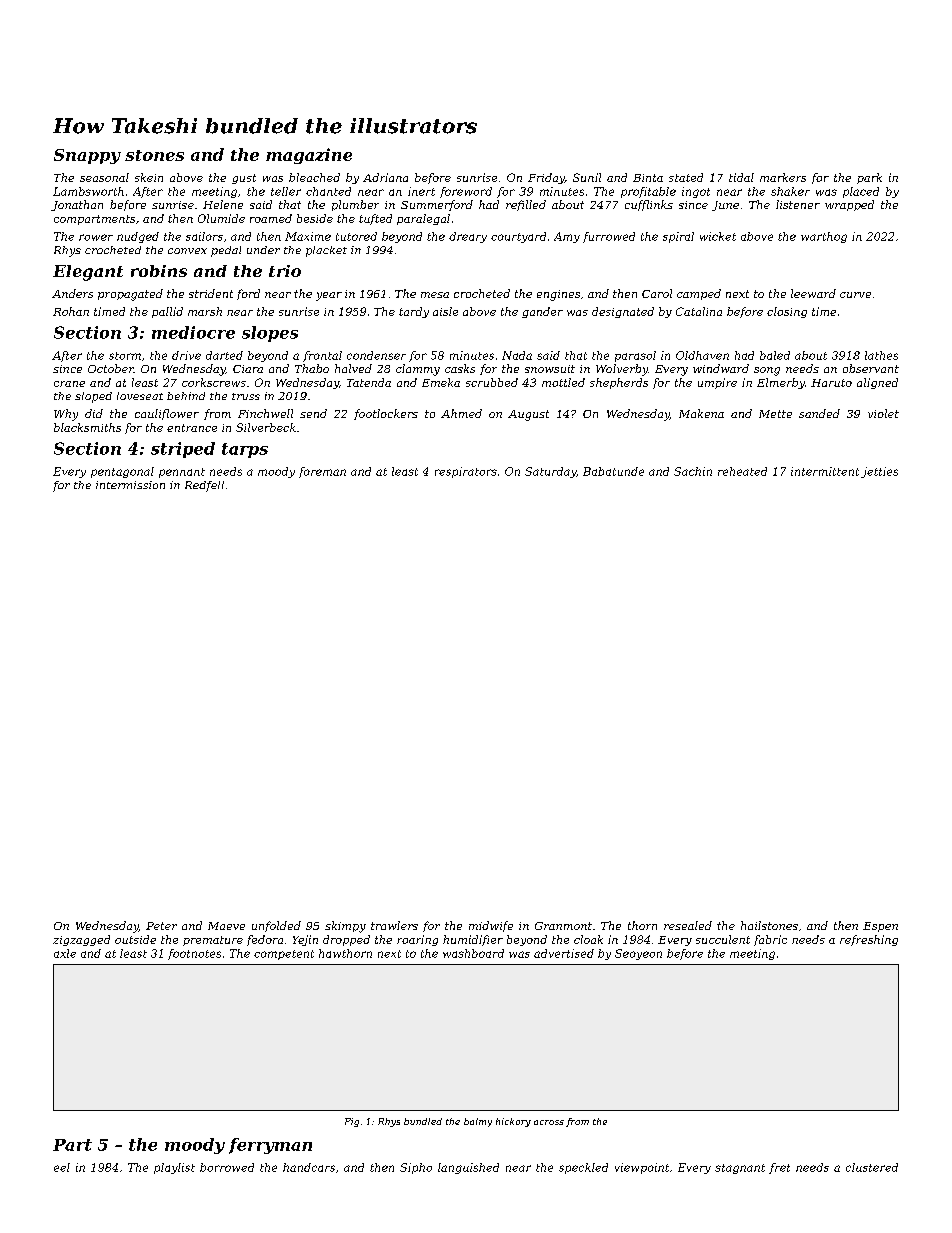 The image size is (952, 1233). Describe the element at coordinates (473, 953) in the image. I see `washboard` at that location.
